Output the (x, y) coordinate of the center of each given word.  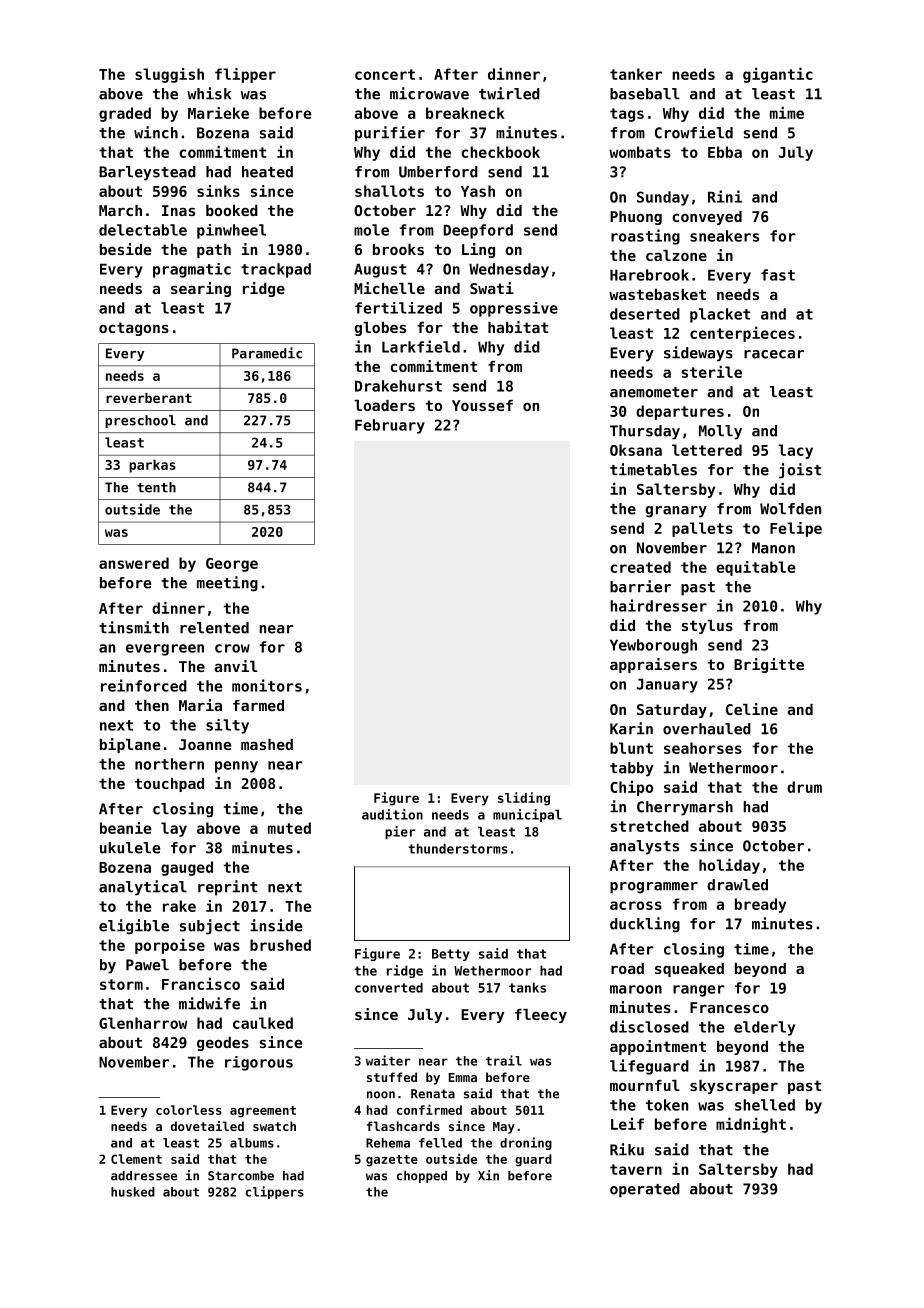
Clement (136, 1159)
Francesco (729, 1007)
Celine (752, 709)
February (390, 426)
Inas (178, 210)
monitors (267, 685)
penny (236, 767)
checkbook (500, 152)
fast (778, 275)
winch (156, 132)
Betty (451, 955)
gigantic (778, 75)
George (232, 565)
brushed (280, 945)
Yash (478, 191)
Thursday (645, 432)
